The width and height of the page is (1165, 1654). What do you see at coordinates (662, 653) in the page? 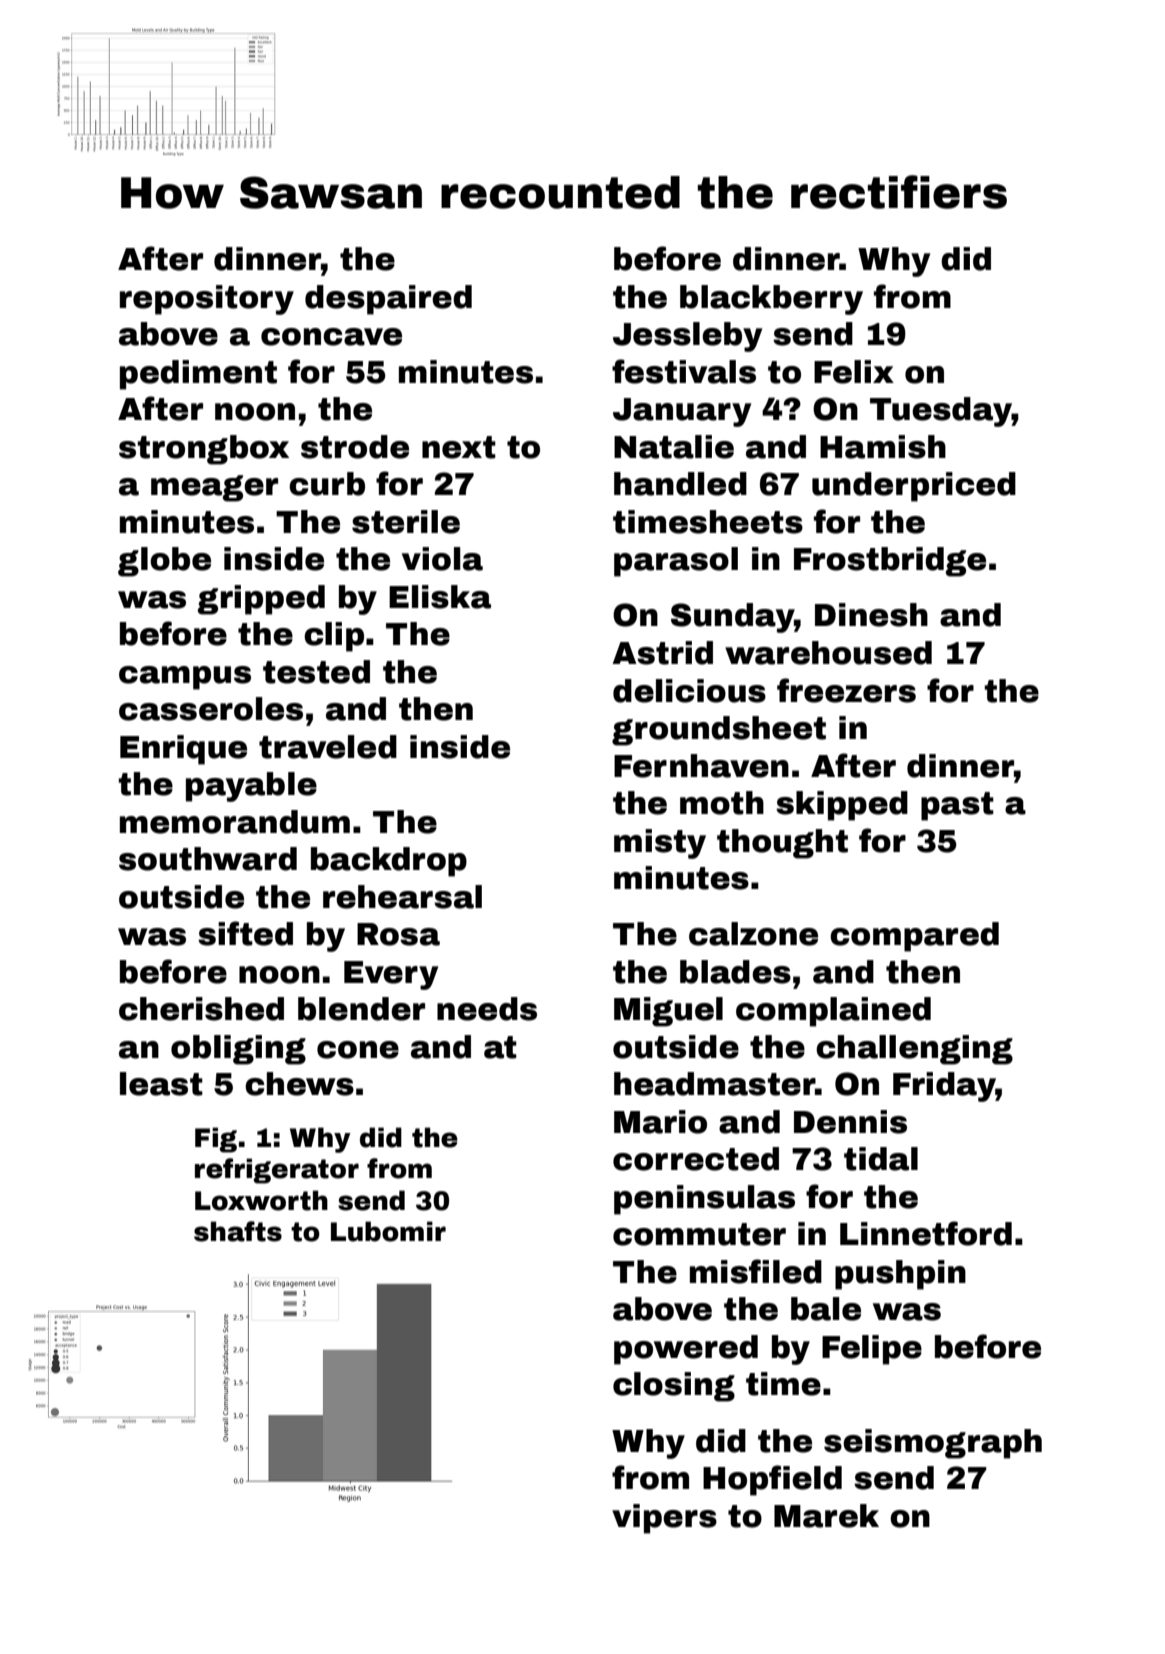
I see `Astrid` at bounding box center [662, 653].
